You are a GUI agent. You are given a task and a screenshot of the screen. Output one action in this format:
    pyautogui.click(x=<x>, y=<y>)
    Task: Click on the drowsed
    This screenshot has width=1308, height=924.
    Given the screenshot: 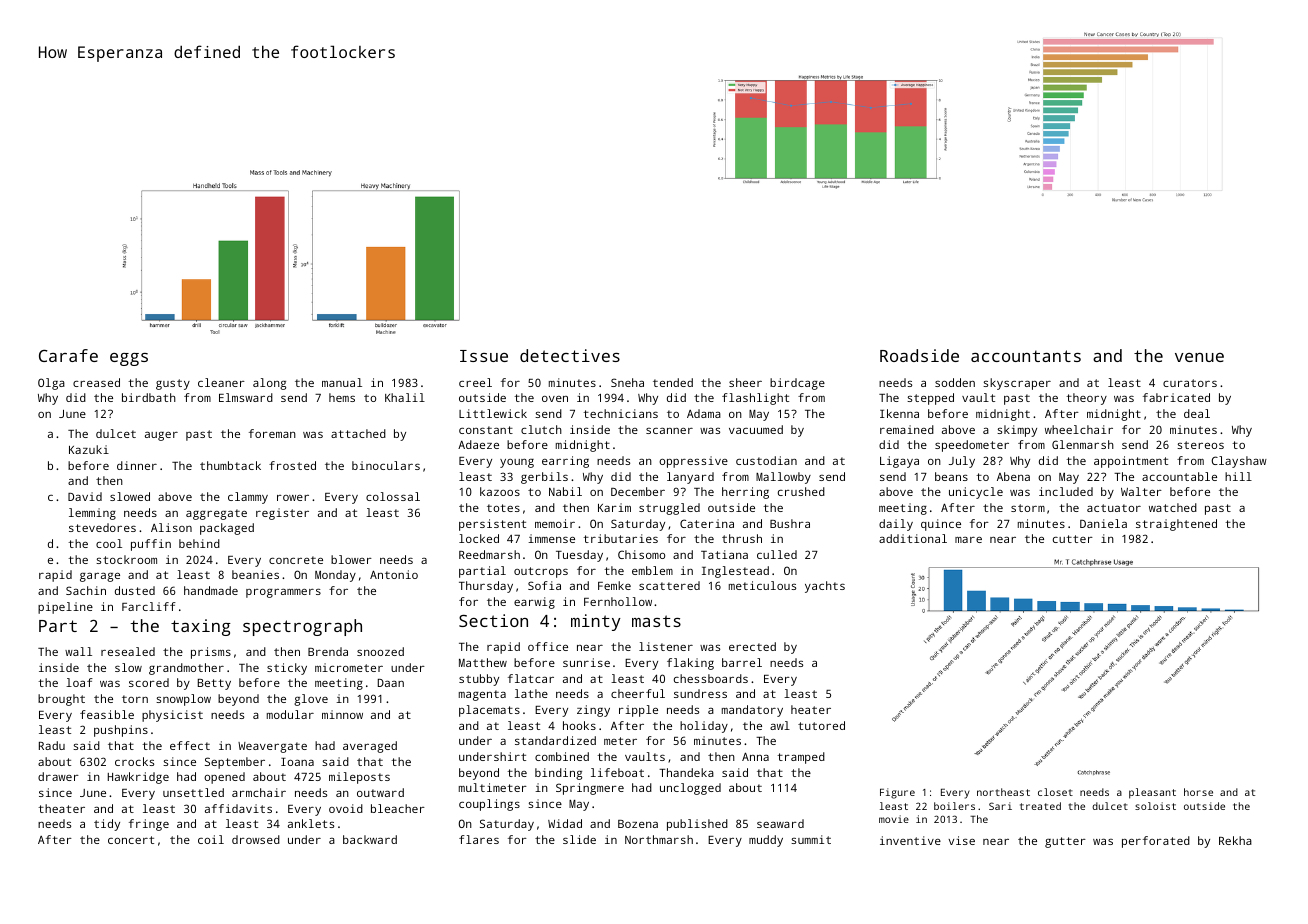 What is the action you would take?
    pyautogui.click(x=256, y=839)
